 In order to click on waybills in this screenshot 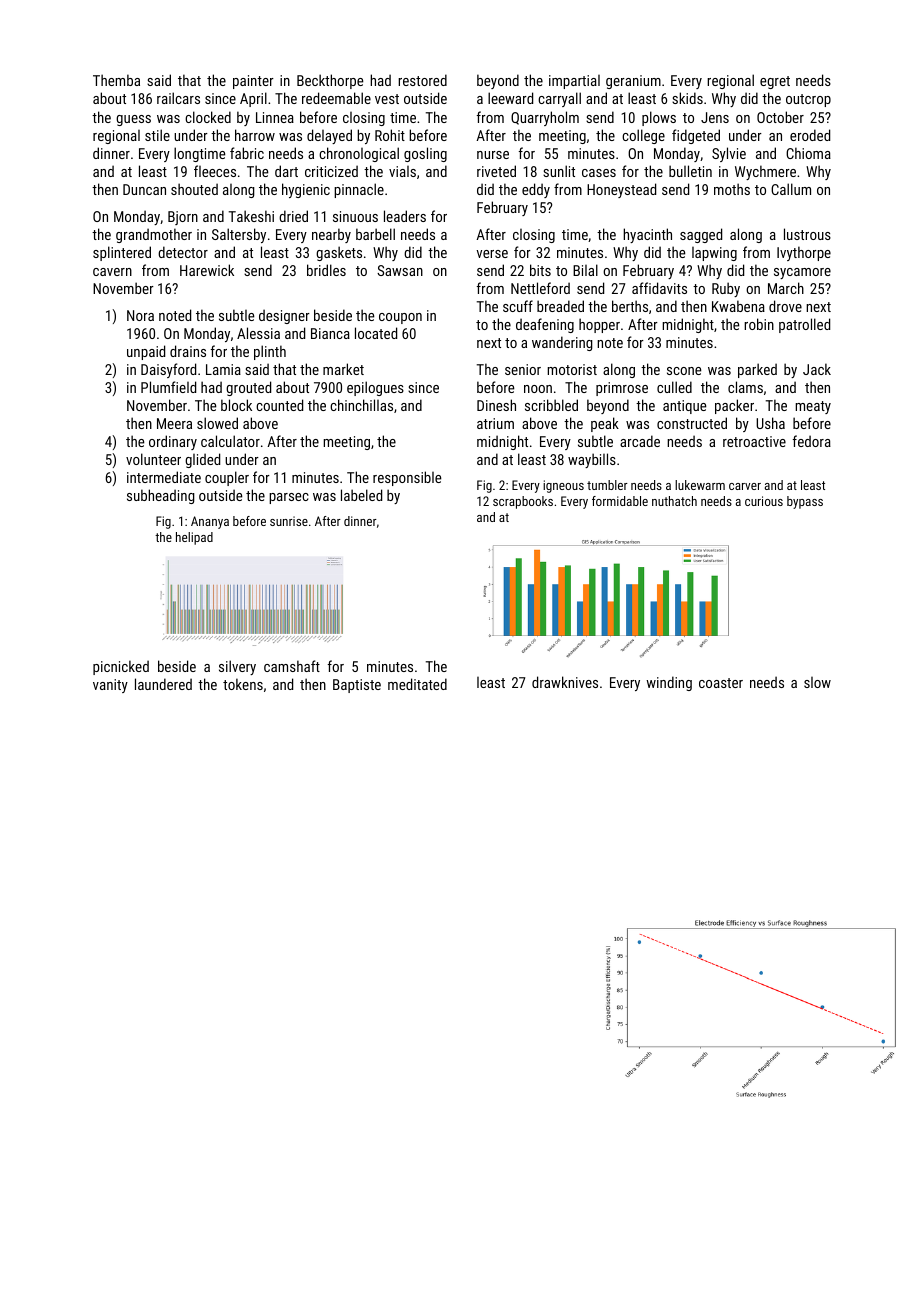, I will do `click(592, 460)`.
